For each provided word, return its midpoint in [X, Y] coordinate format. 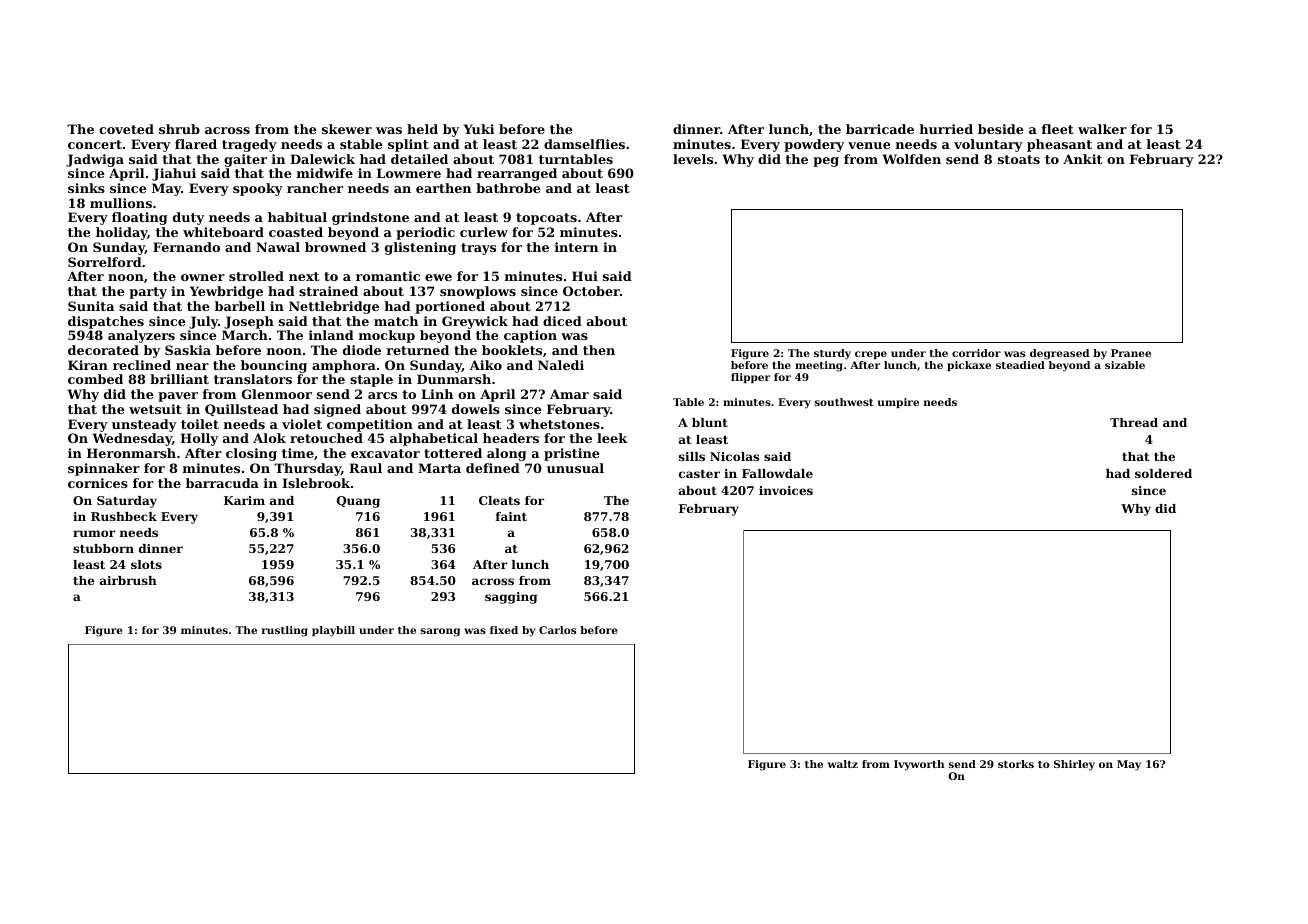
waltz [842, 764]
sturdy [832, 354]
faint [511, 516]
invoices [786, 490]
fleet [1058, 129]
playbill [333, 631]
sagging [511, 598]
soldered [1163, 473]
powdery [814, 145]
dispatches [106, 322]
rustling [285, 631]
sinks [86, 188]
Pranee [1131, 353]
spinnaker [104, 469]
